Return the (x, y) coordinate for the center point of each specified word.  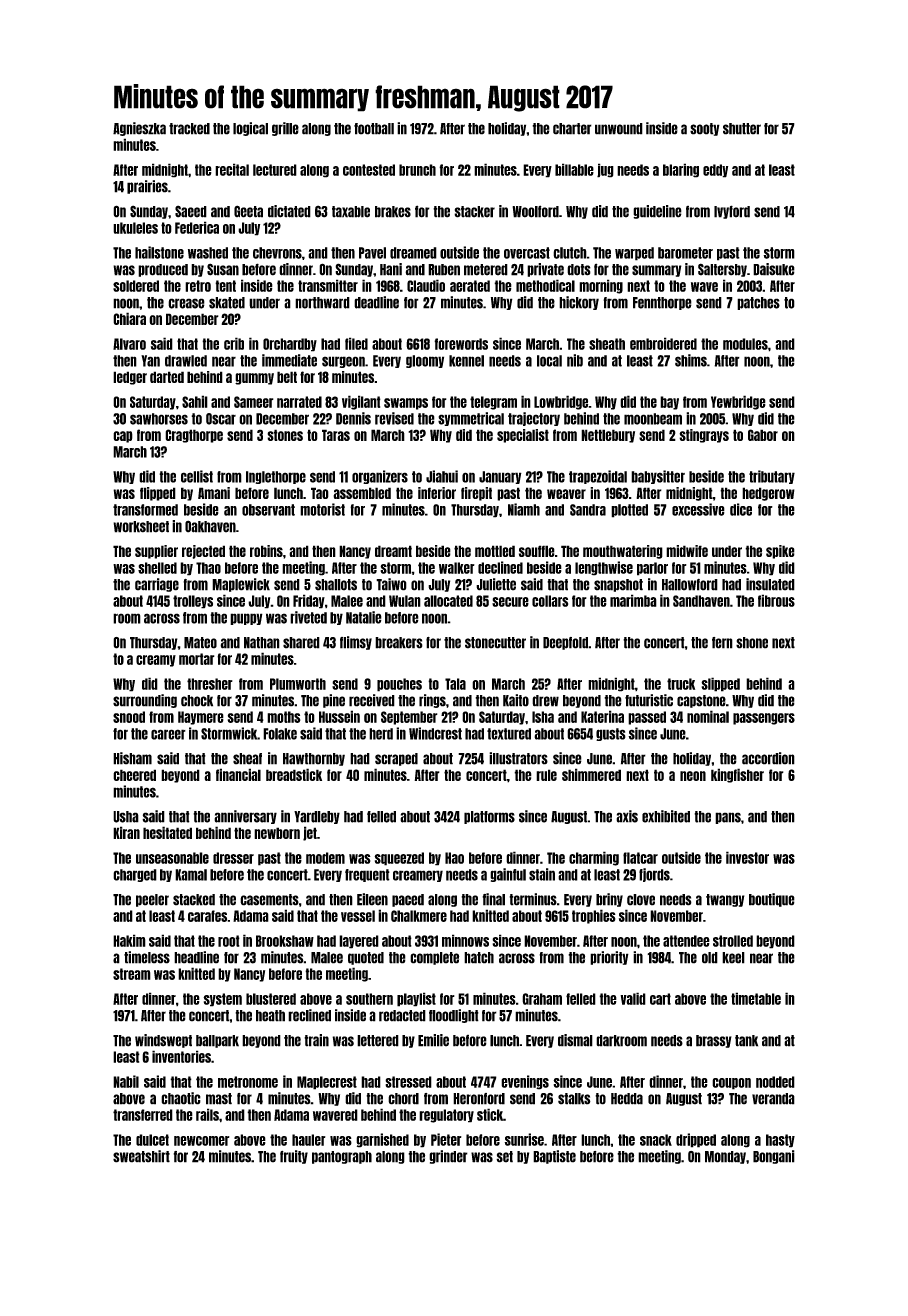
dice (741, 509)
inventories (181, 1056)
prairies (147, 187)
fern (722, 643)
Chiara (129, 318)
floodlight (454, 1016)
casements (269, 900)
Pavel (372, 253)
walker (457, 568)
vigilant (361, 402)
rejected (203, 552)
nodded (775, 1082)
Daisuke (774, 269)
